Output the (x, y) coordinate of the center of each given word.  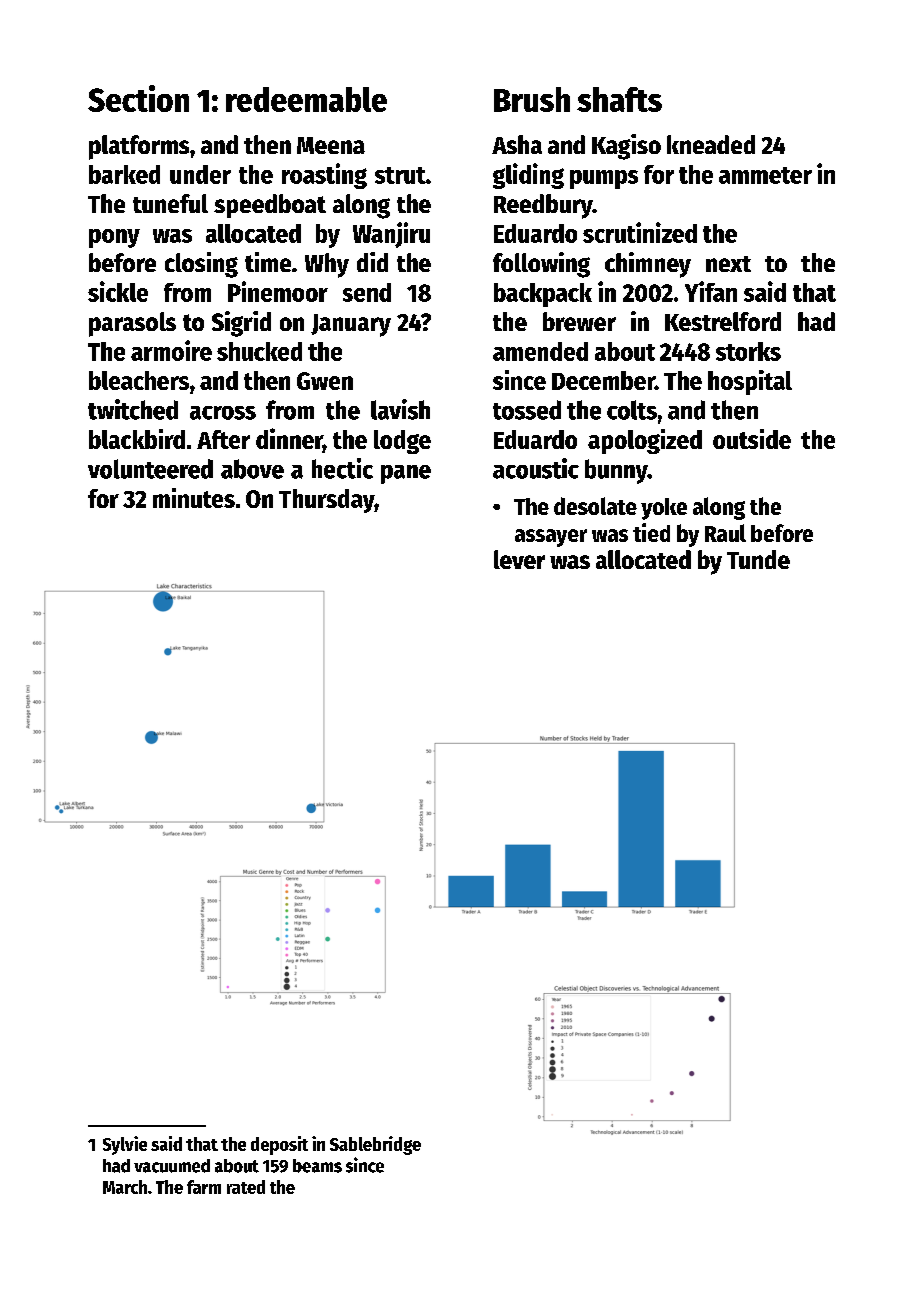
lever (519, 559)
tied (651, 532)
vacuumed (172, 1166)
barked (124, 174)
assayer (551, 538)
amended (540, 351)
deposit (279, 1145)
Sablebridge (375, 1145)
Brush (532, 99)
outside (752, 439)
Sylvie (125, 1145)
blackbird (137, 439)
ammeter (765, 175)
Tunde (758, 559)
